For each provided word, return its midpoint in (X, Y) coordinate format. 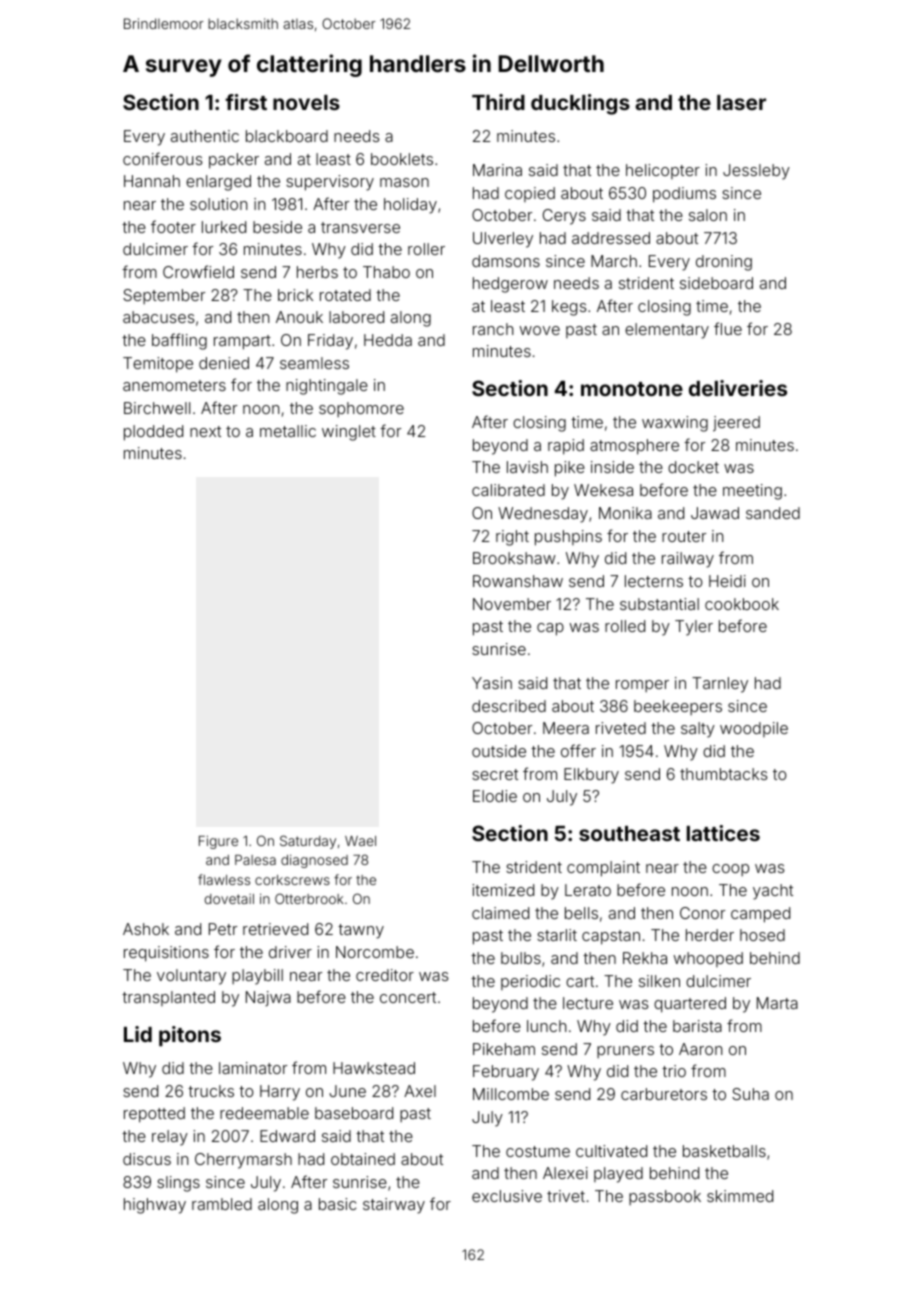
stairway (394, 1206)
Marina (497, 170)
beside (277, 227)
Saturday (308, 842)
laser (741, 102)
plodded (153, 433)
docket (693, 467)
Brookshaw (514, 558)
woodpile (754, 729)
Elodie (495, 796)
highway (155, 1206)
